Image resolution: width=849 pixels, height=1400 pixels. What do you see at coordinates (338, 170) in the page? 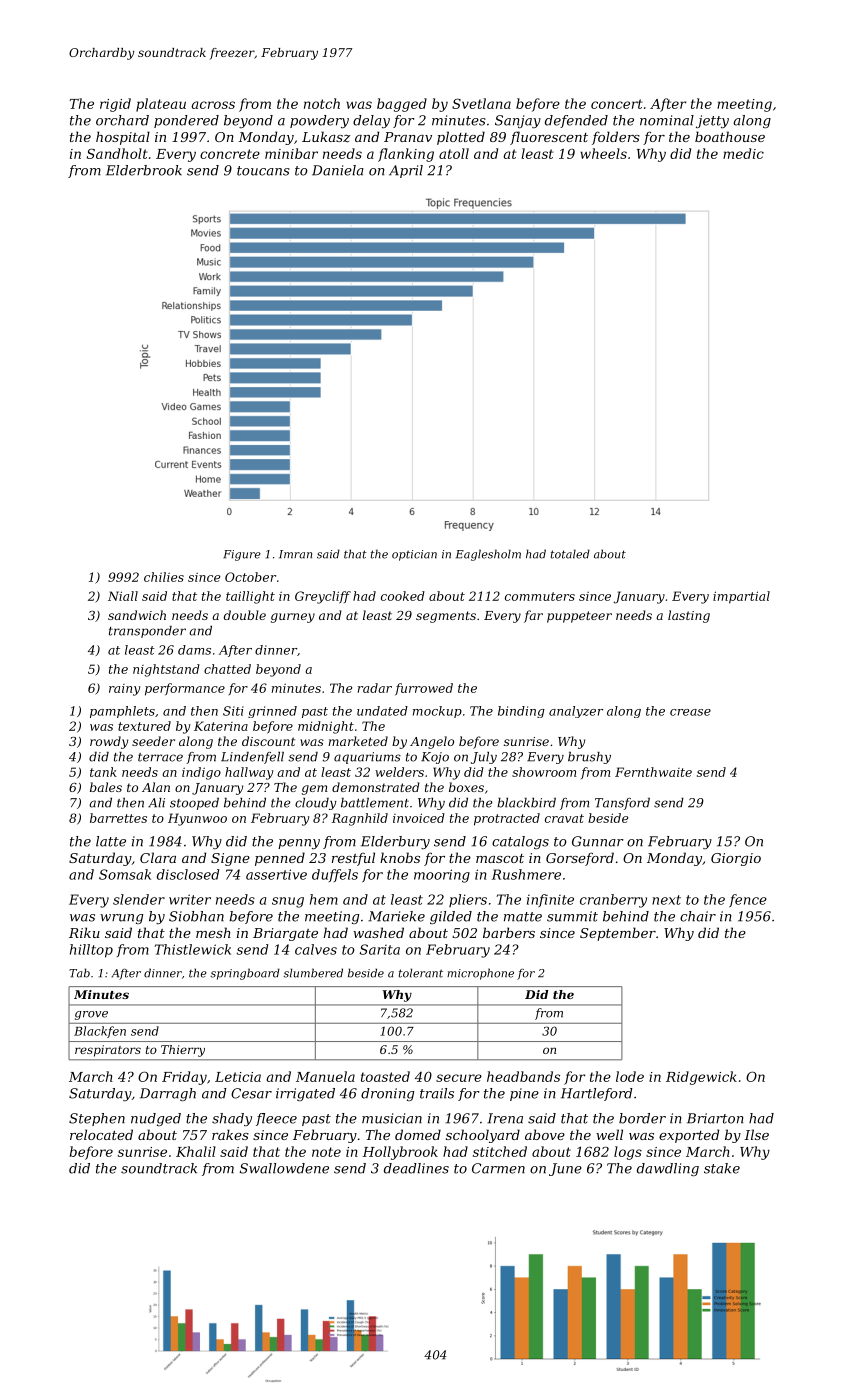
I see `Daniela` at bounding box center [338, 170].
